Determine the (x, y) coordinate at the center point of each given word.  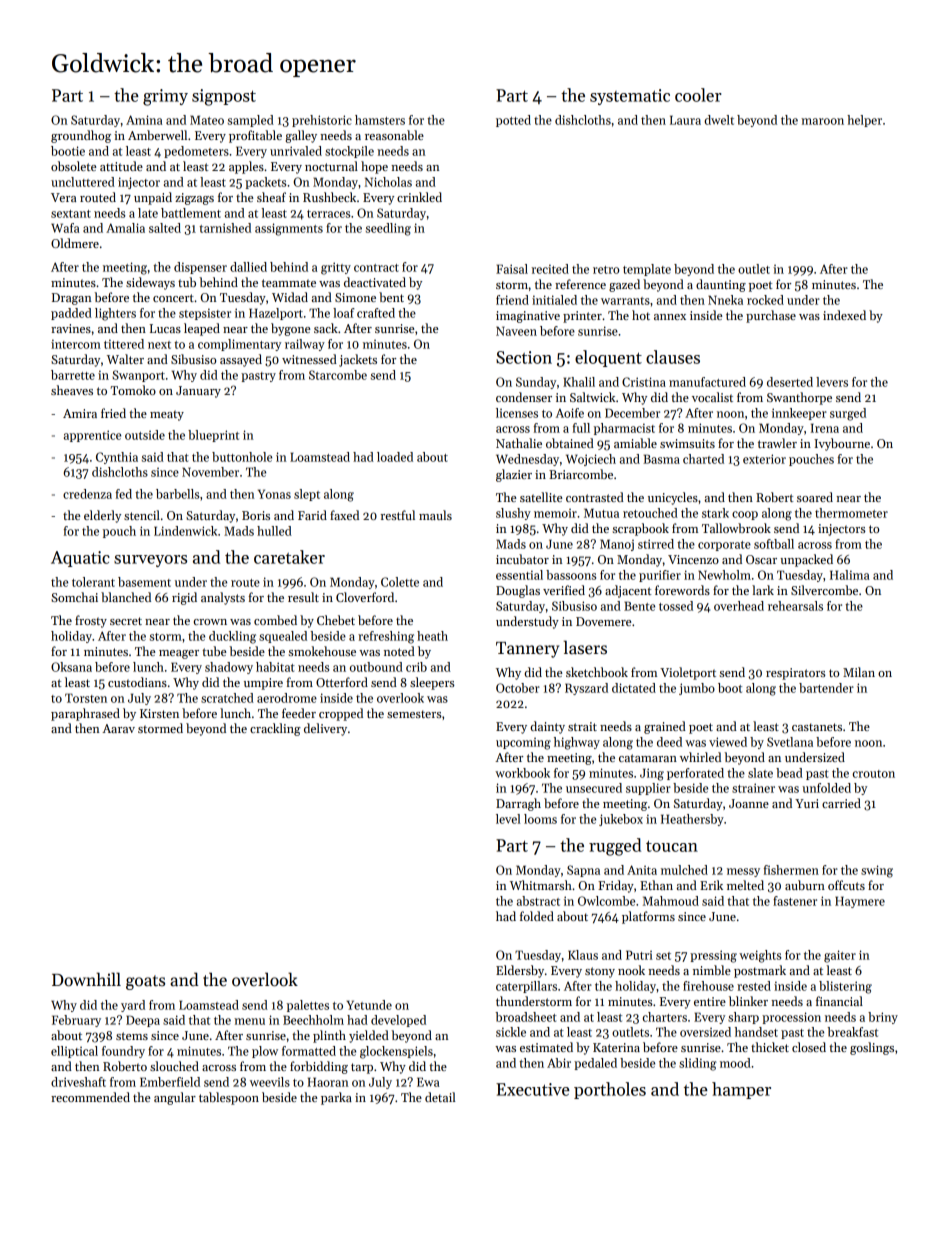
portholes (610, 1090)
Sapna (583, 871)
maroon (822, 121)
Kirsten (159, 713)
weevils (270, 1082)
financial (839, 1001)
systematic (630, 97)
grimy (165, 97)
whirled (700, 757)
